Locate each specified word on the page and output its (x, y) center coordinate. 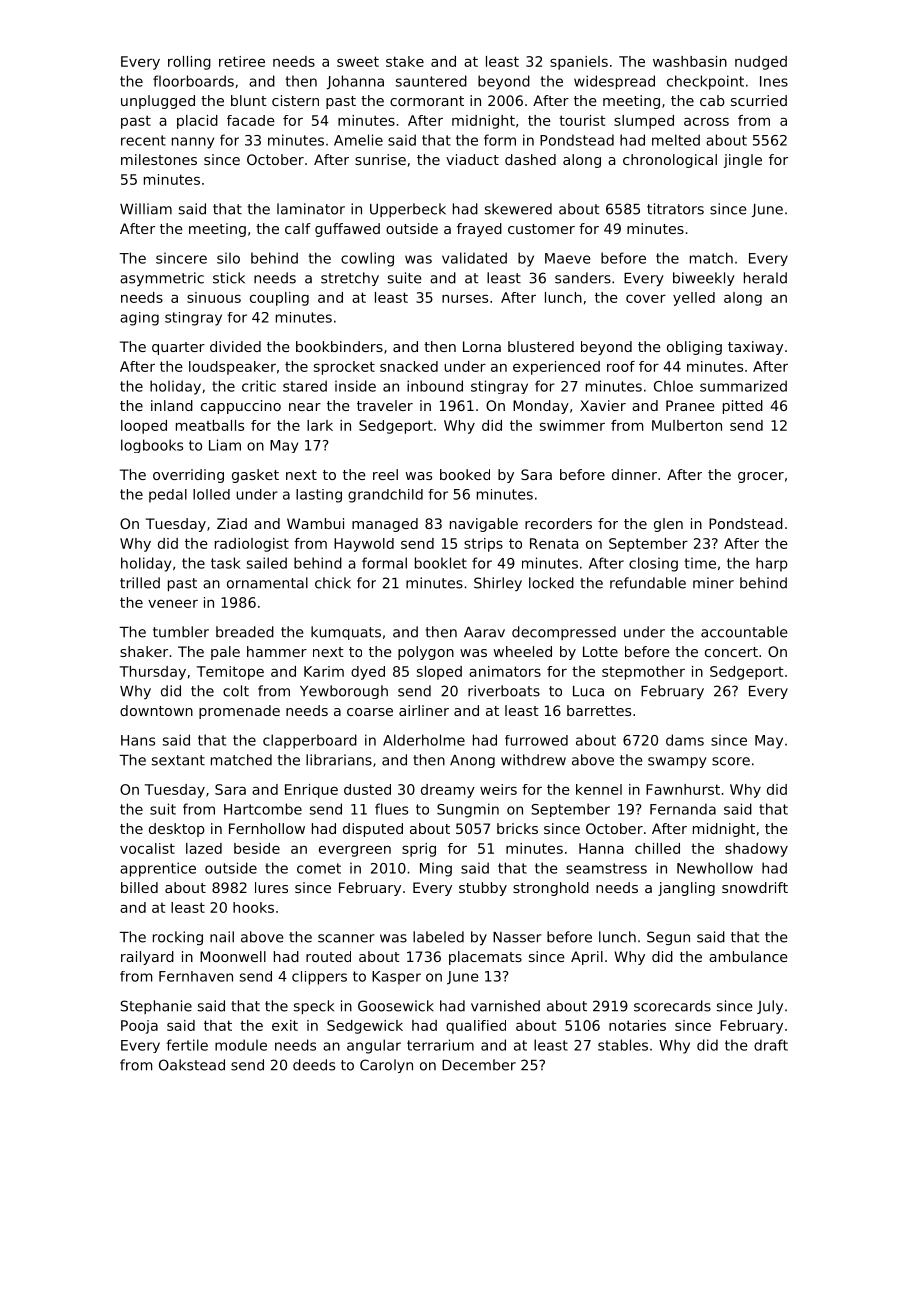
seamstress (606, 868)
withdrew (533, 760)
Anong (472, 761)
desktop (177, 830)
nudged (761, 63)
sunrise (380, 159)
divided (235, 346)
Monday (541, 407)
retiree (242, 61)
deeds (314, 1065)
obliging (694, 348)
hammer (277, 651)
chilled (657, 848)
